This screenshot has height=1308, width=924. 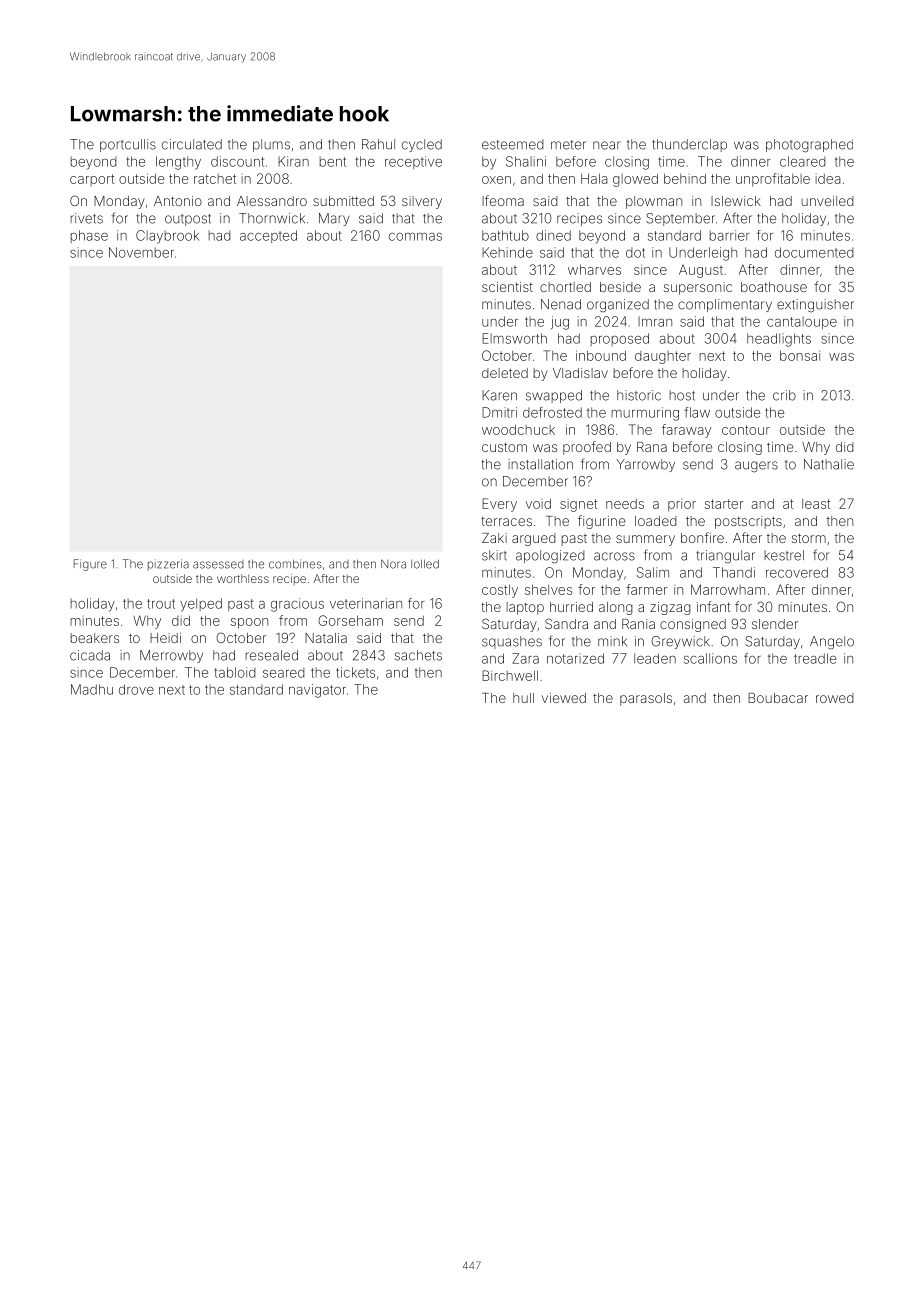 What do you see at coordinates (814, 252) in the screenshot?
I see `documented` at bounding box center [814, 252].
